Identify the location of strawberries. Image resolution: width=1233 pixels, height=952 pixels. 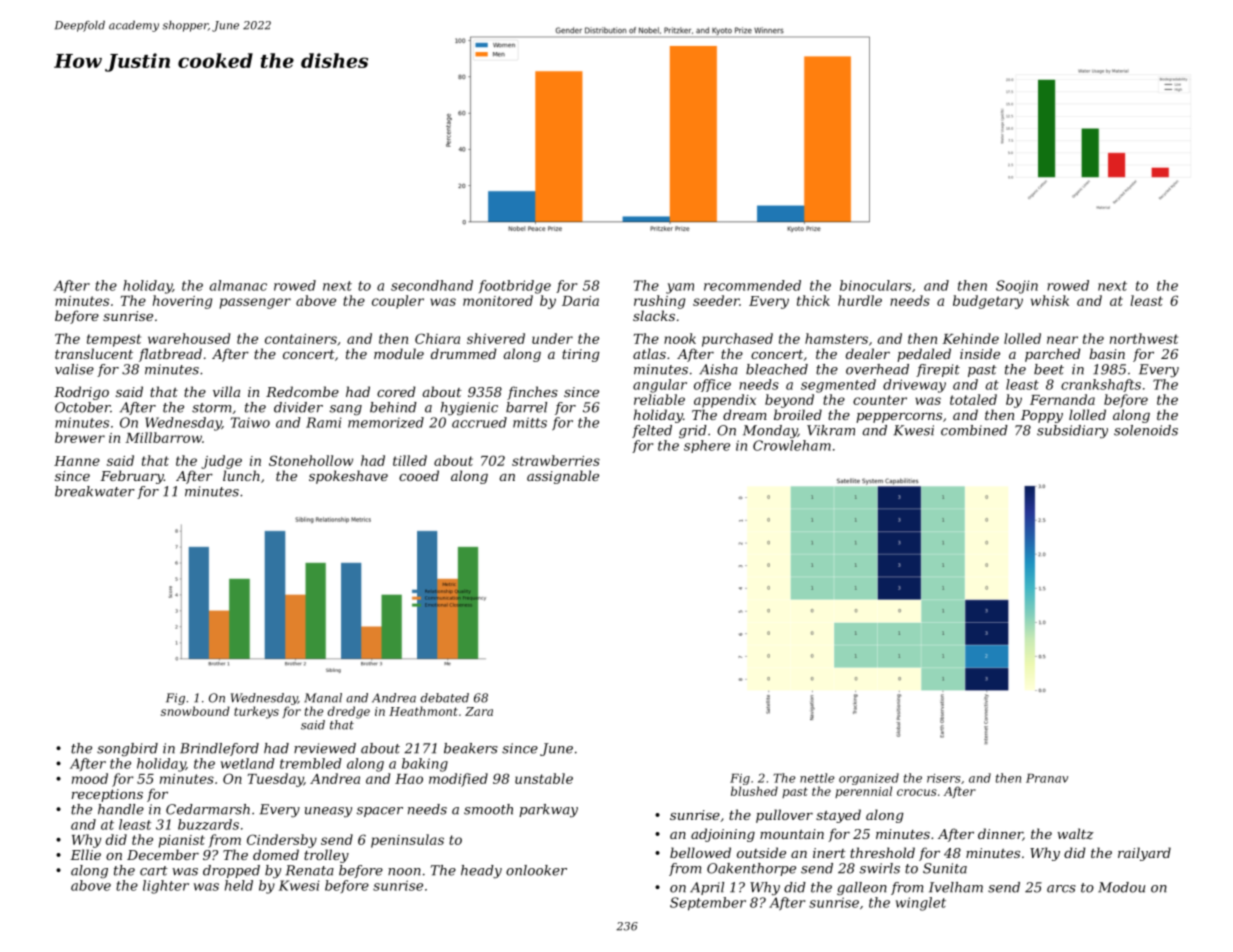
(556, 460).
